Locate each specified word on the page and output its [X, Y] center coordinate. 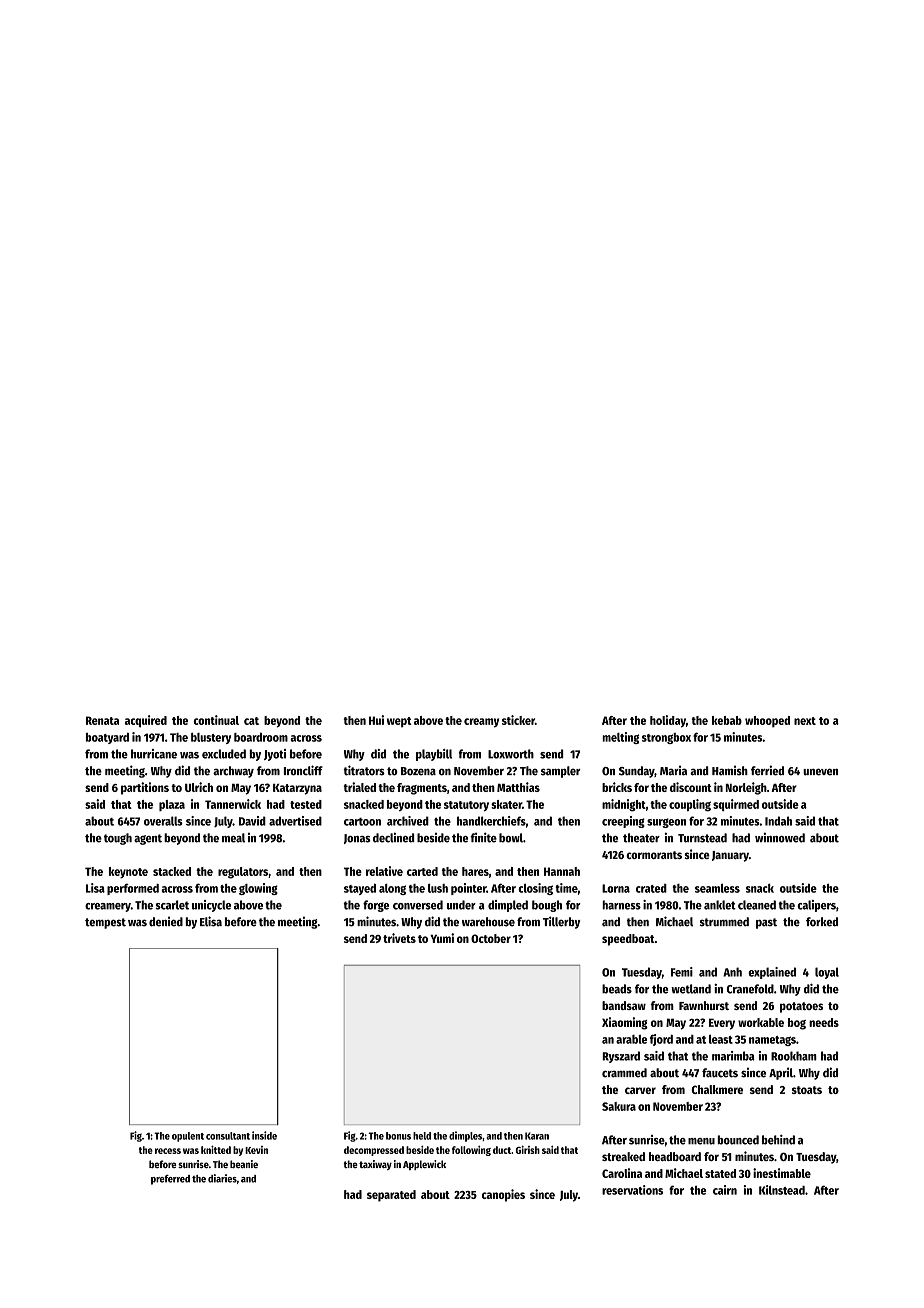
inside [264, 1135]
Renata [102, 720]
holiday [668, 721]
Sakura [619, 1106]
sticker [518, 720]
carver [640, 1090]
